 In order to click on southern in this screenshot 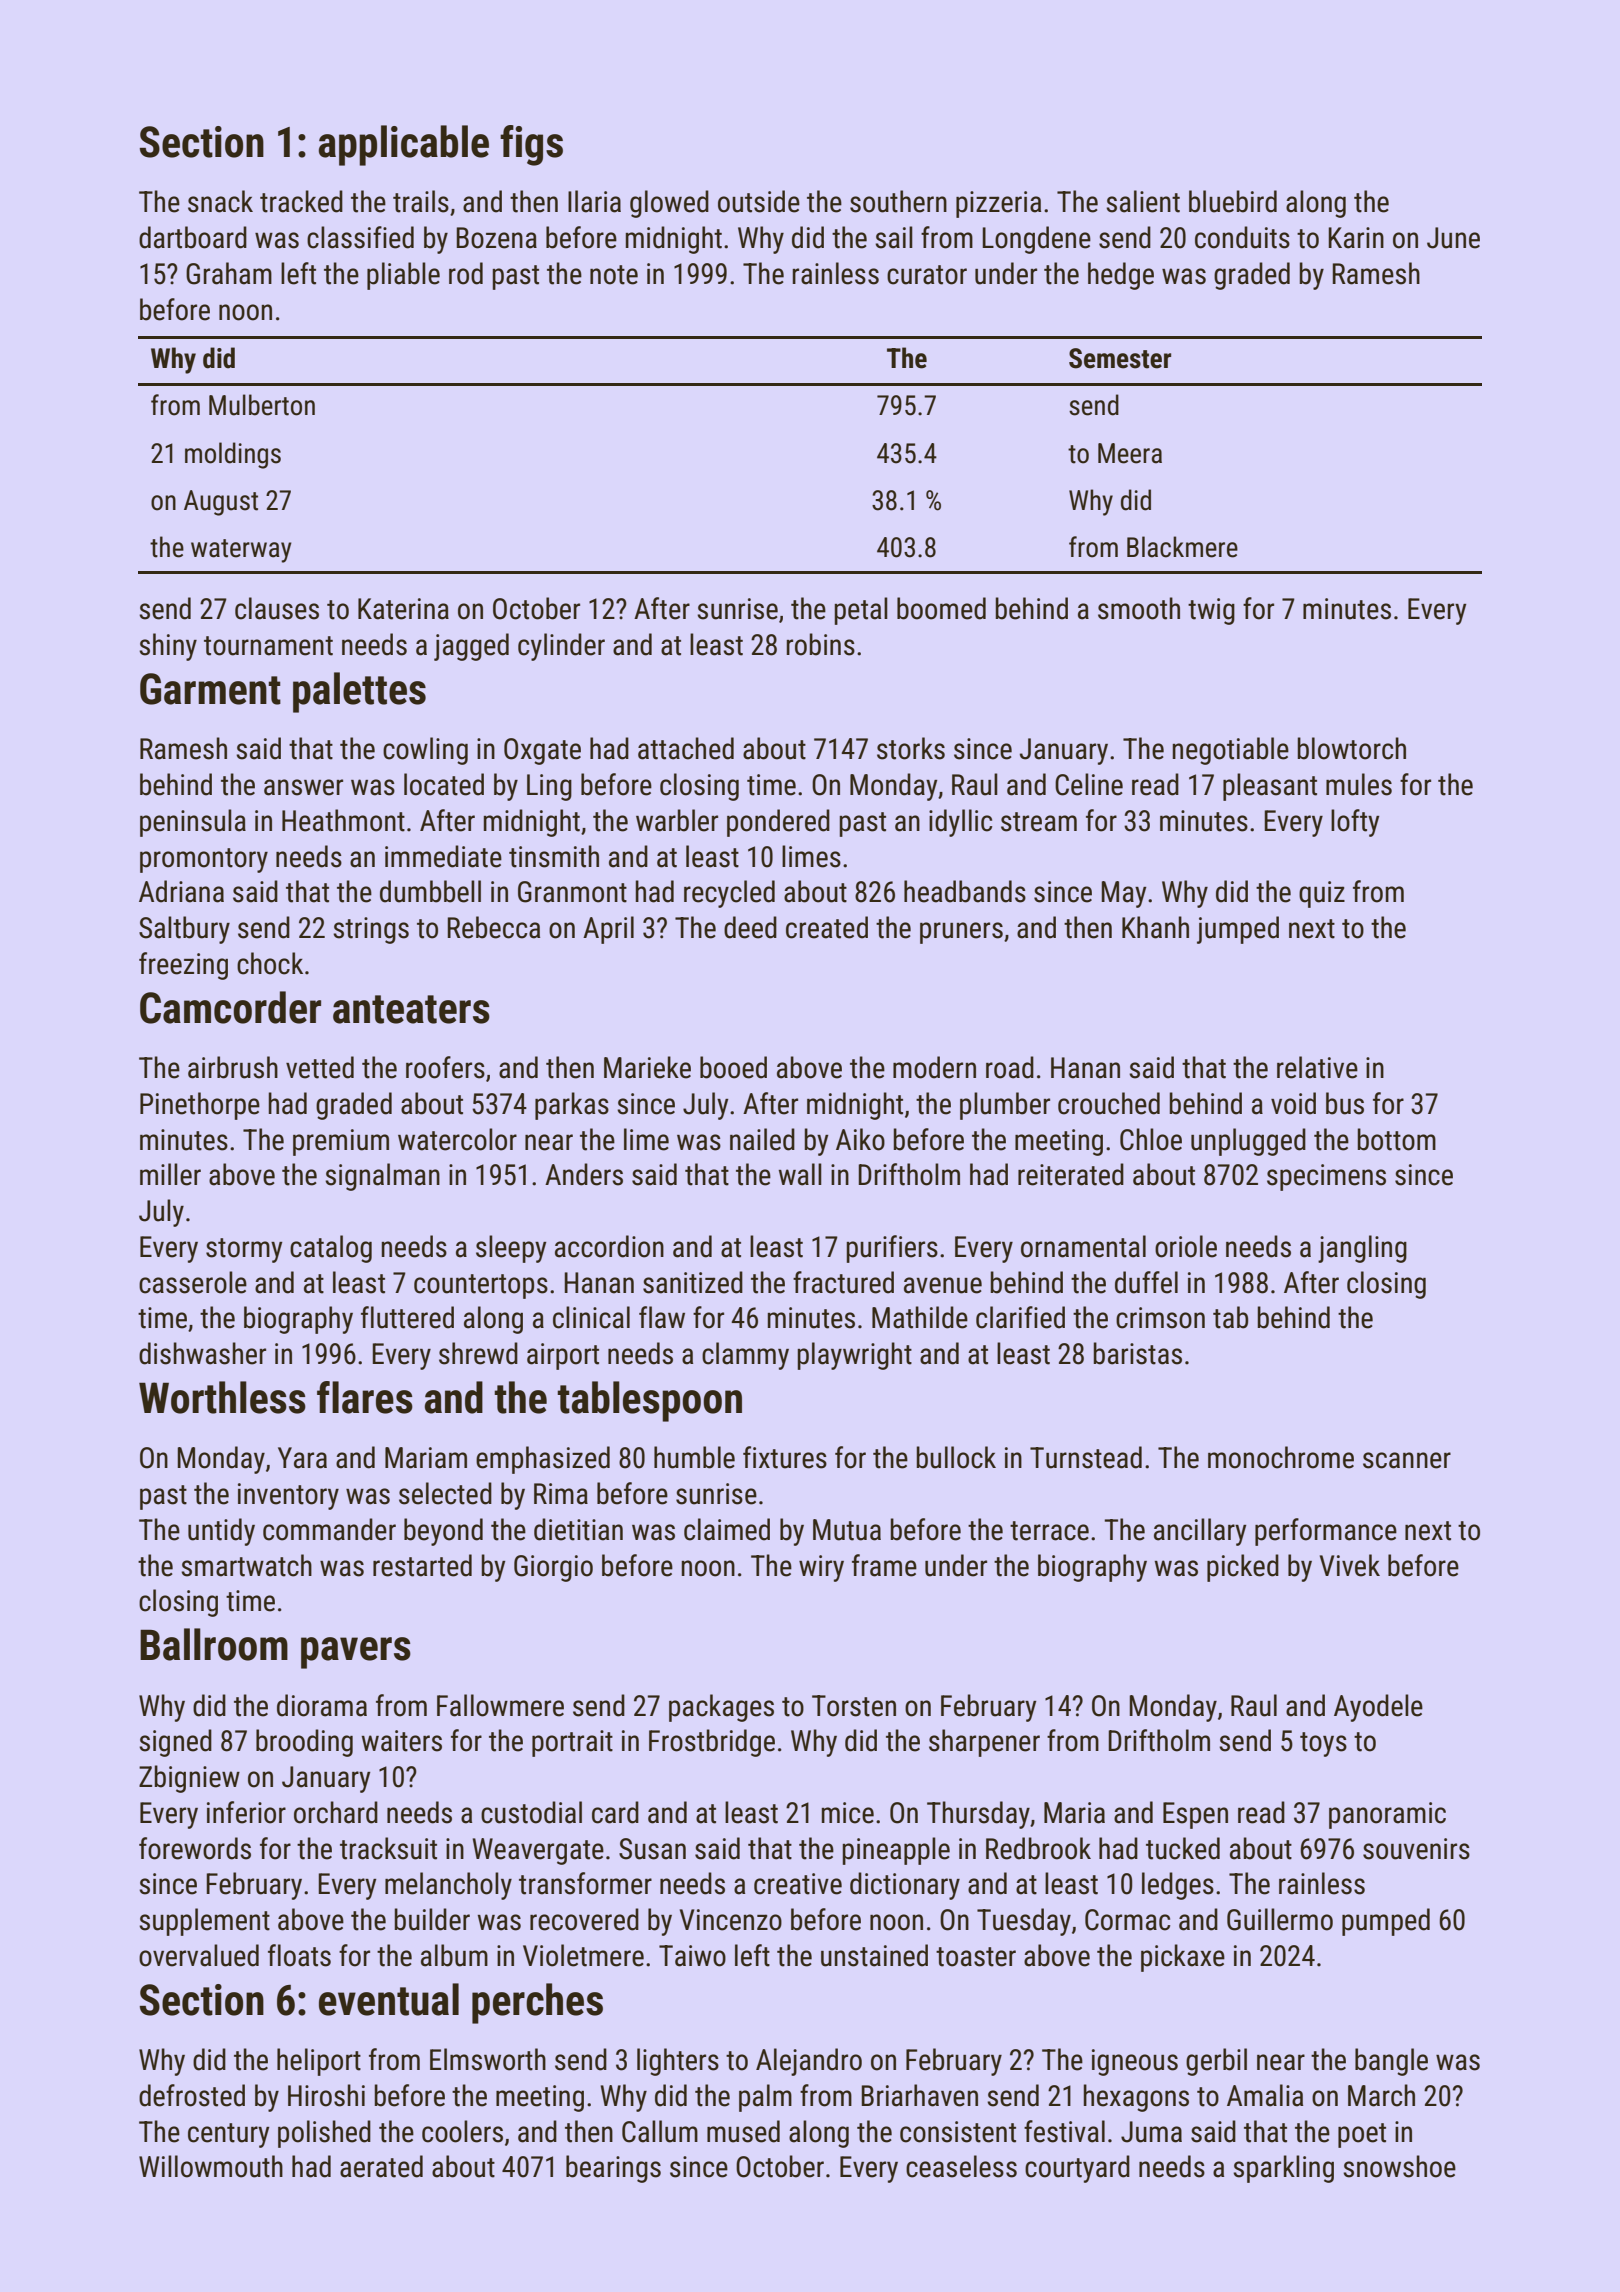, I will do `click(898, 201)`.
